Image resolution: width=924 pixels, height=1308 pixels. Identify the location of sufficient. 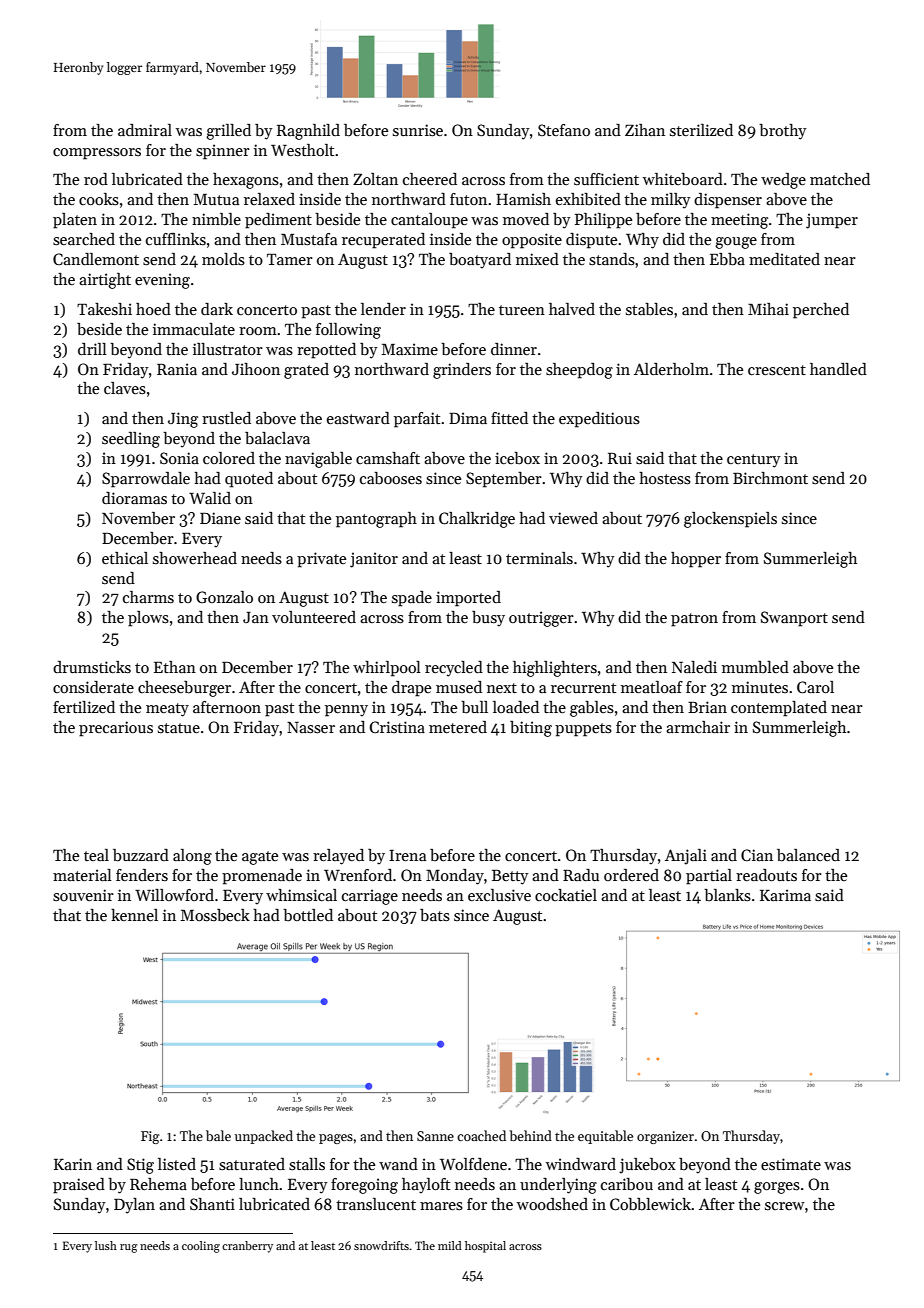
(606, 179).
